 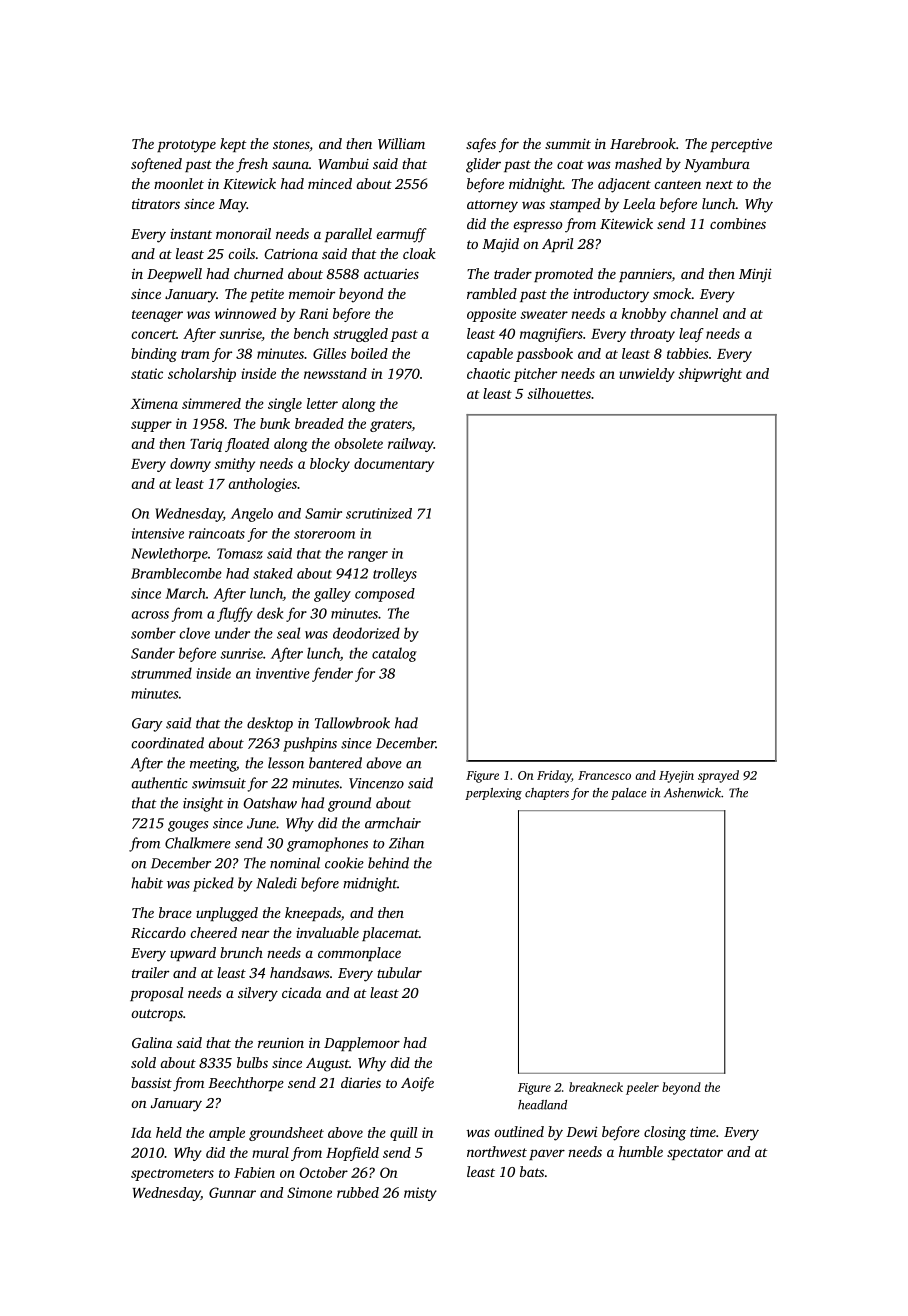 What do you see at coordinates (172, 1175) in the document?
I see `spectrometers` at bounding box center [172, 1175].
